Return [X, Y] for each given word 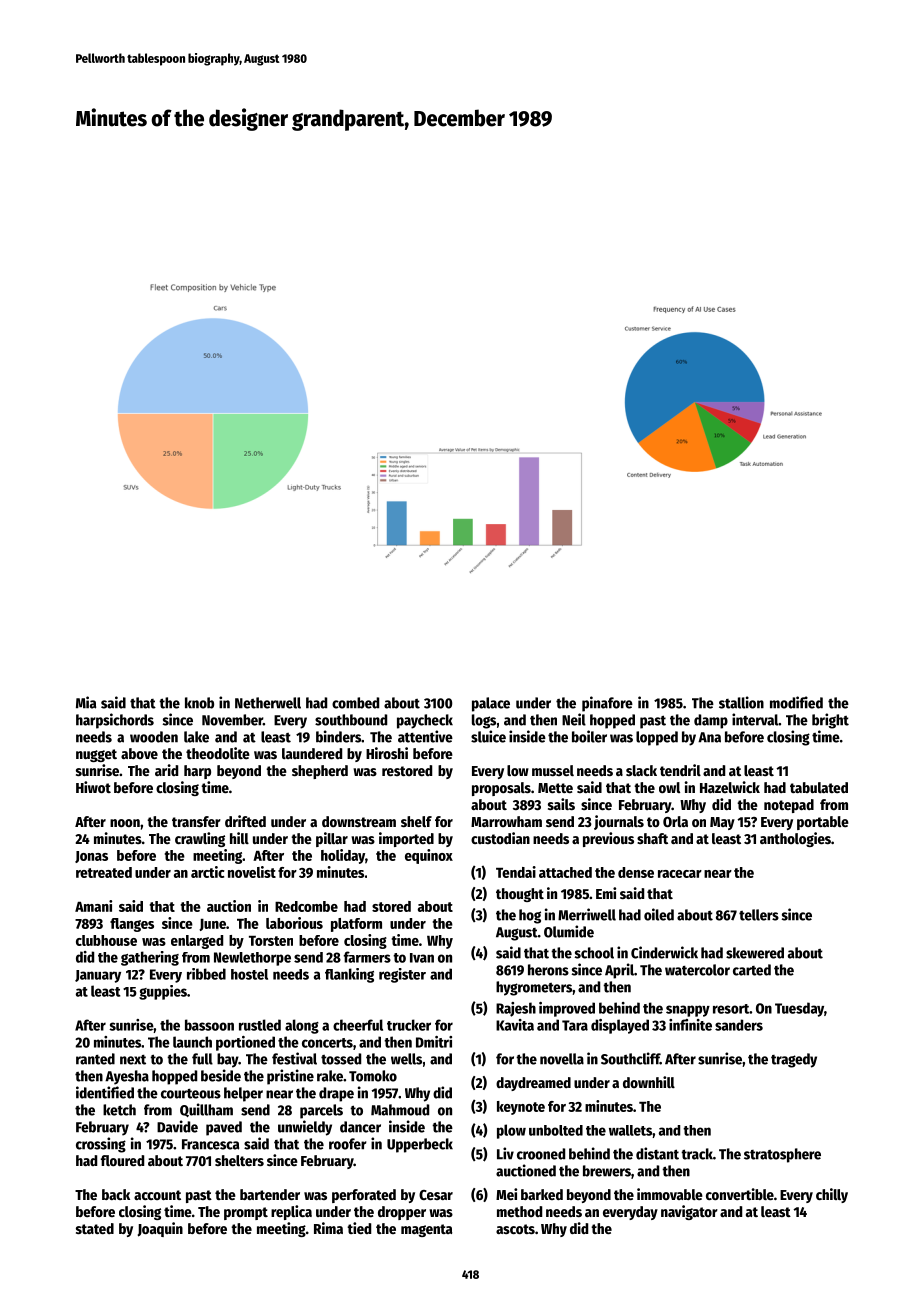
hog [530, 916]
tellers [759, 915]
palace [491, 704]
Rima [328, 1228]
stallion [741, 702]
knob [199, 703]
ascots [515, 1229]
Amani [93, 906]
